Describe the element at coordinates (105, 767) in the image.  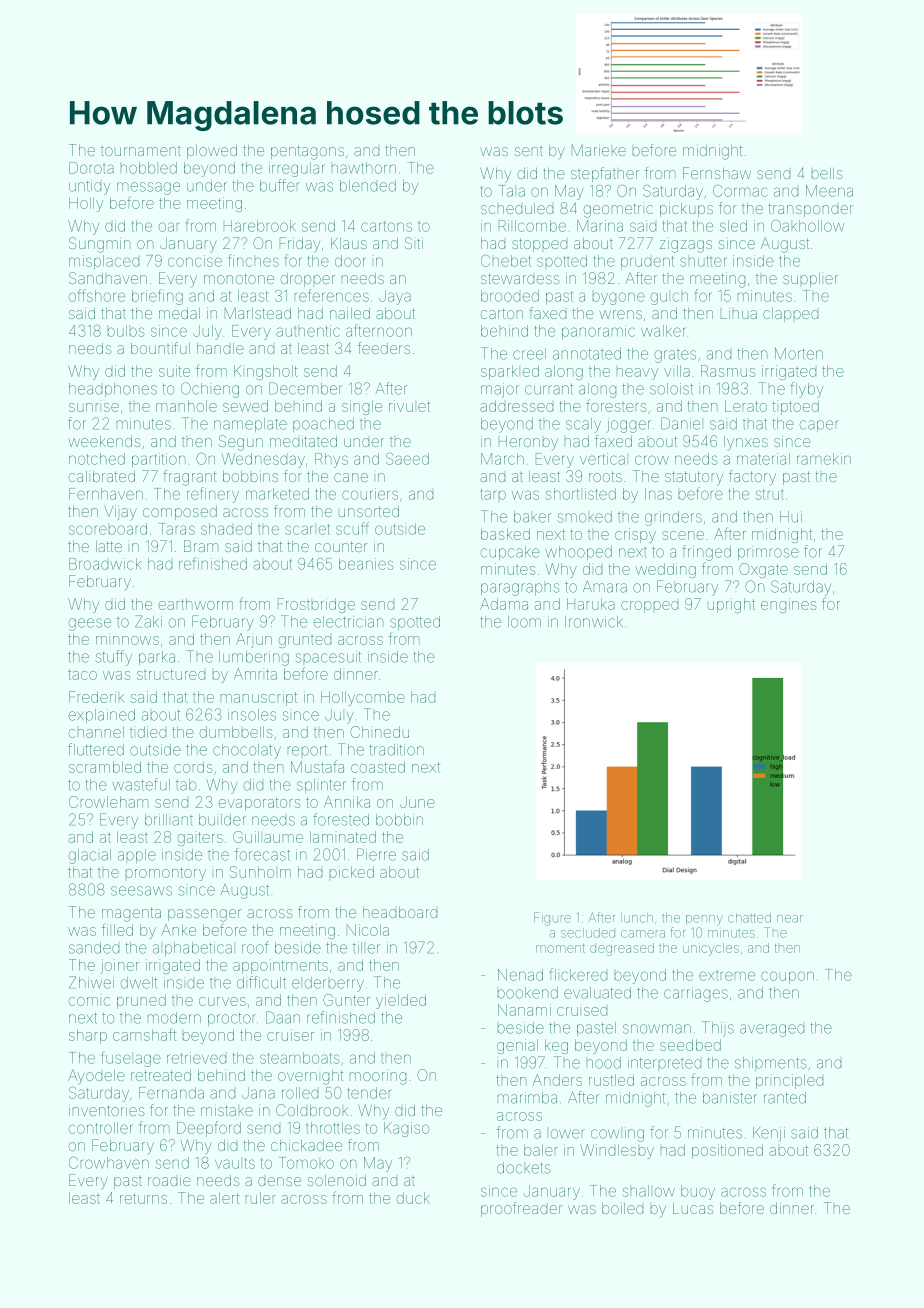
I see `scrambled` at that location.
